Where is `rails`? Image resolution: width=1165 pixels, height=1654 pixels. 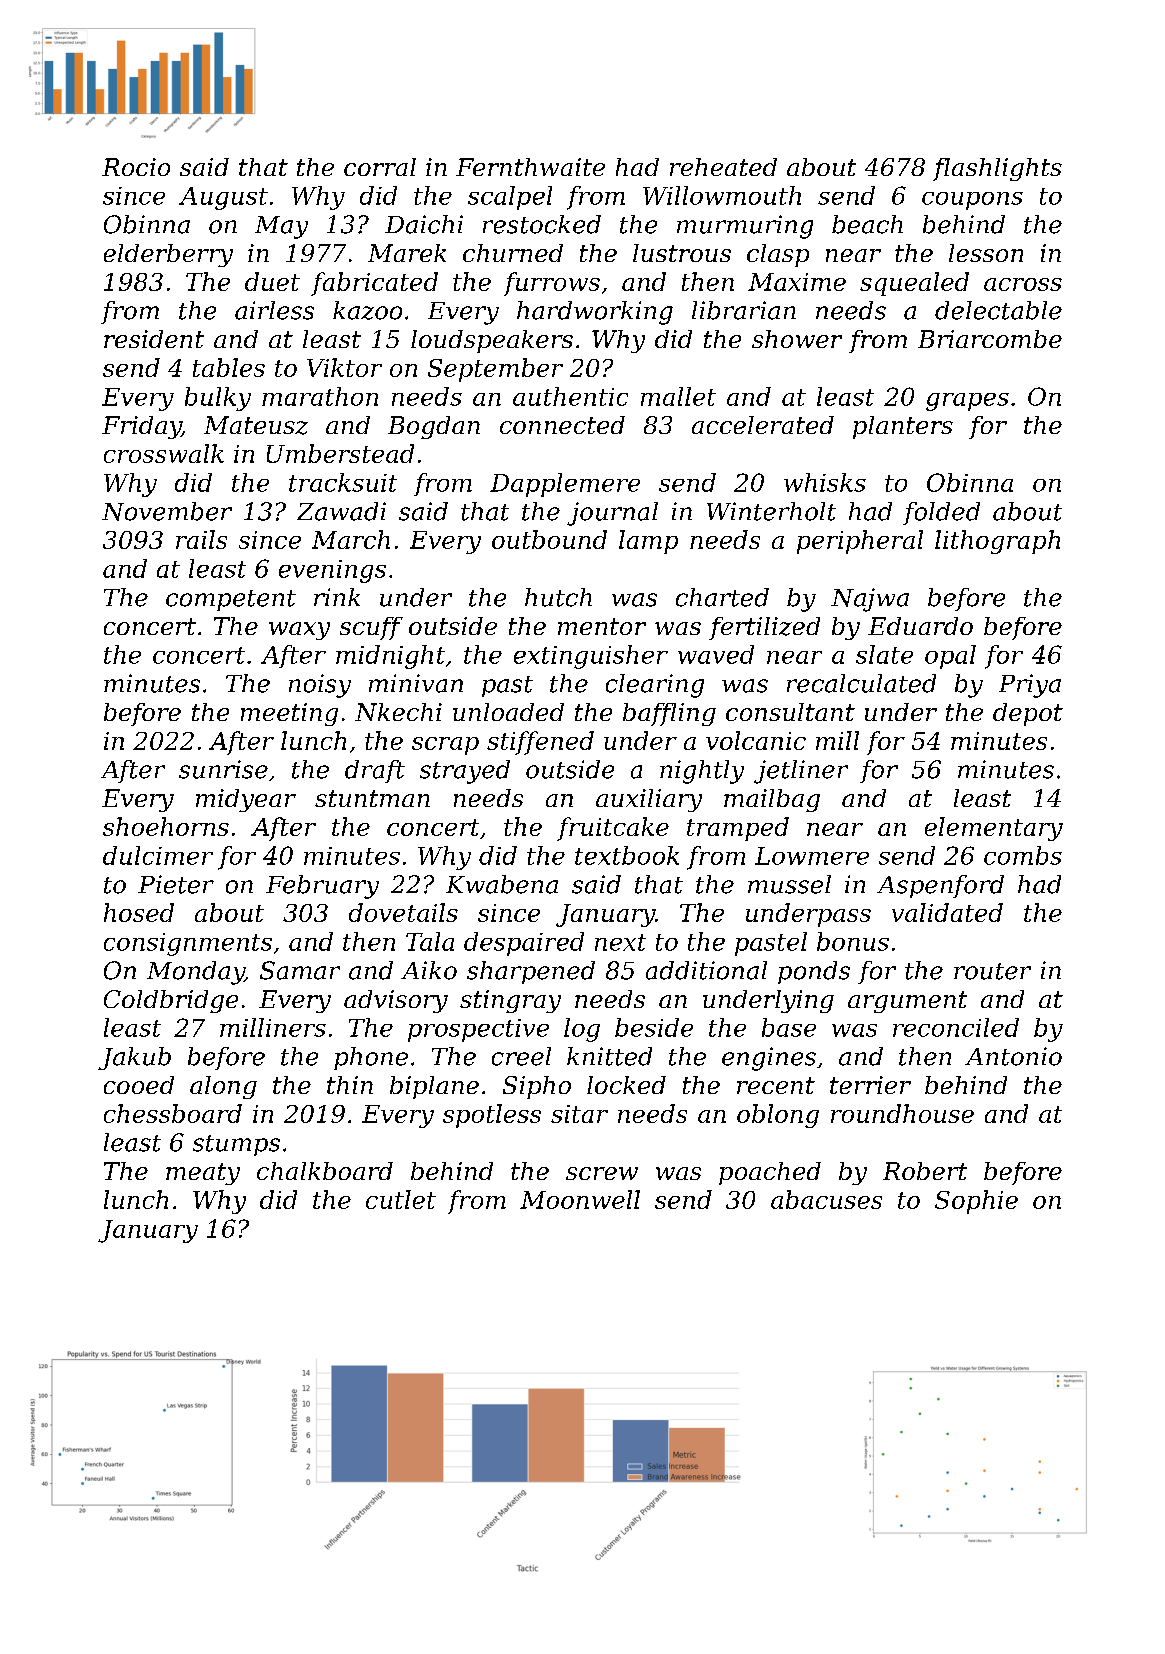
rails is located at coordinates (201, 539).
